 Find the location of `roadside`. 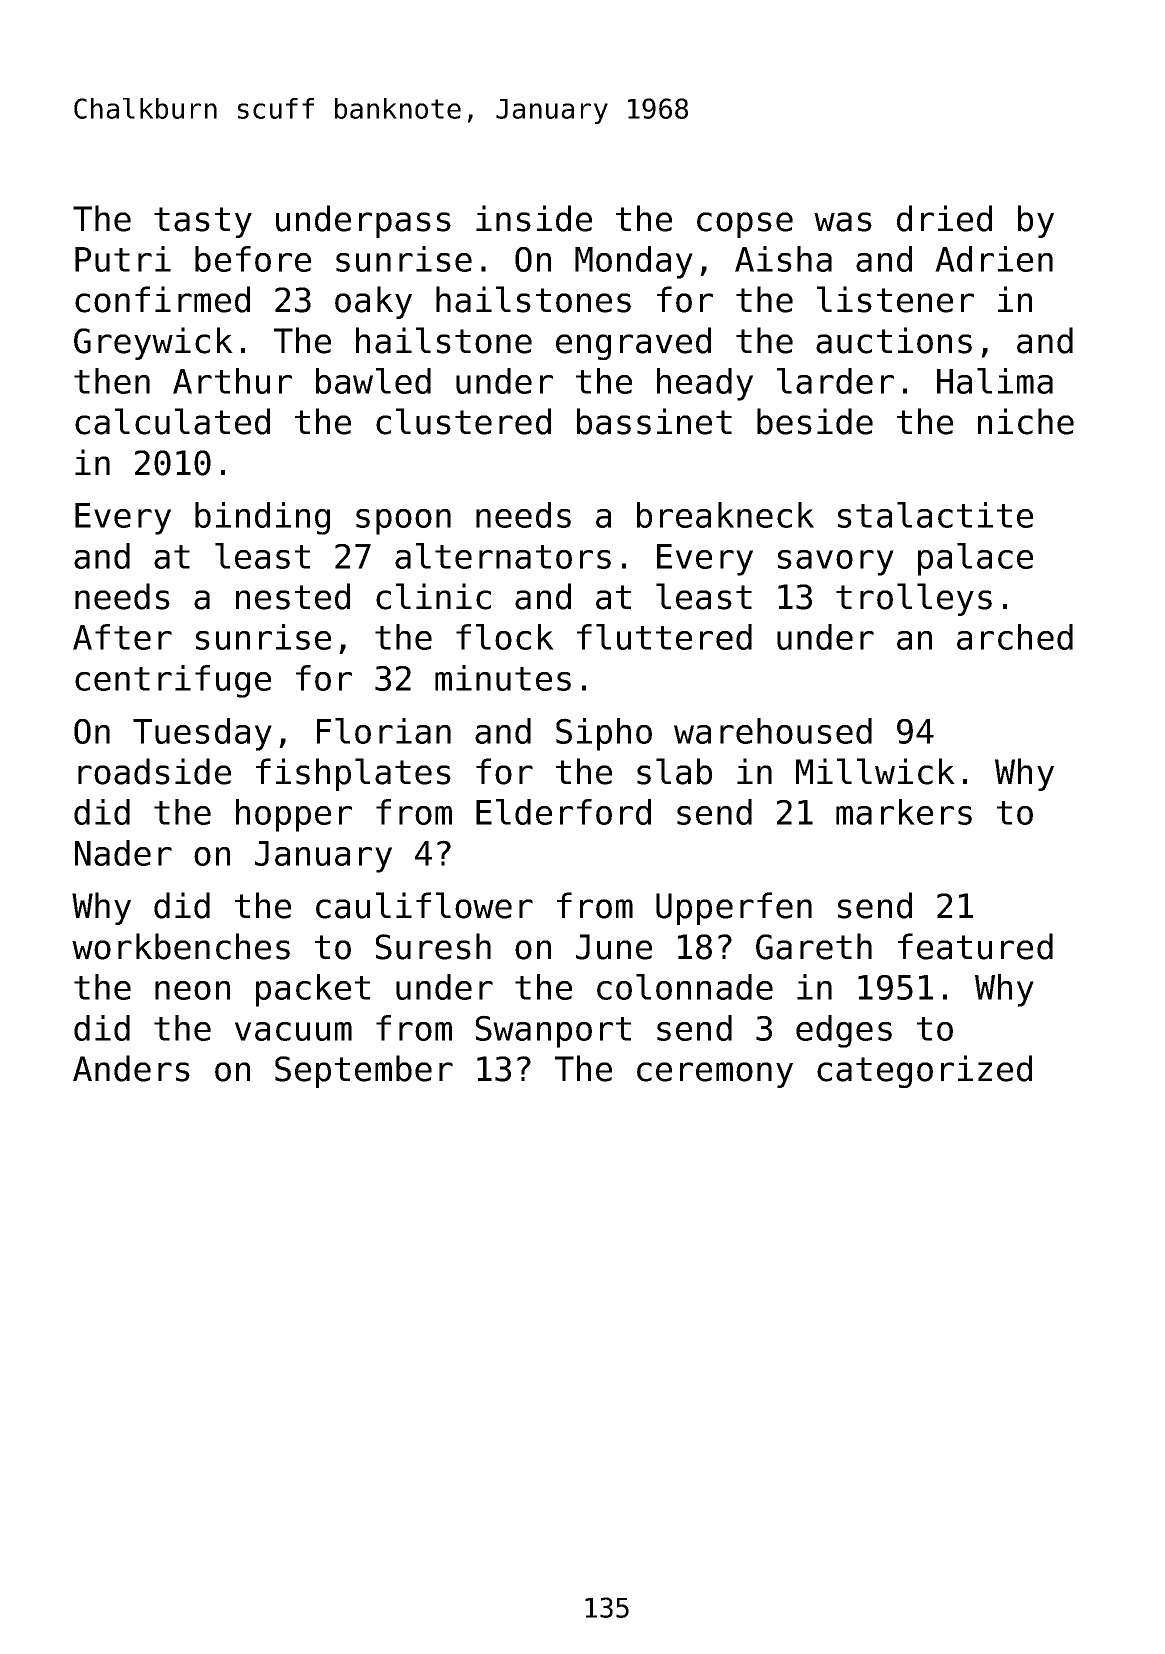

roadside is located at coordinates (154, 771).
